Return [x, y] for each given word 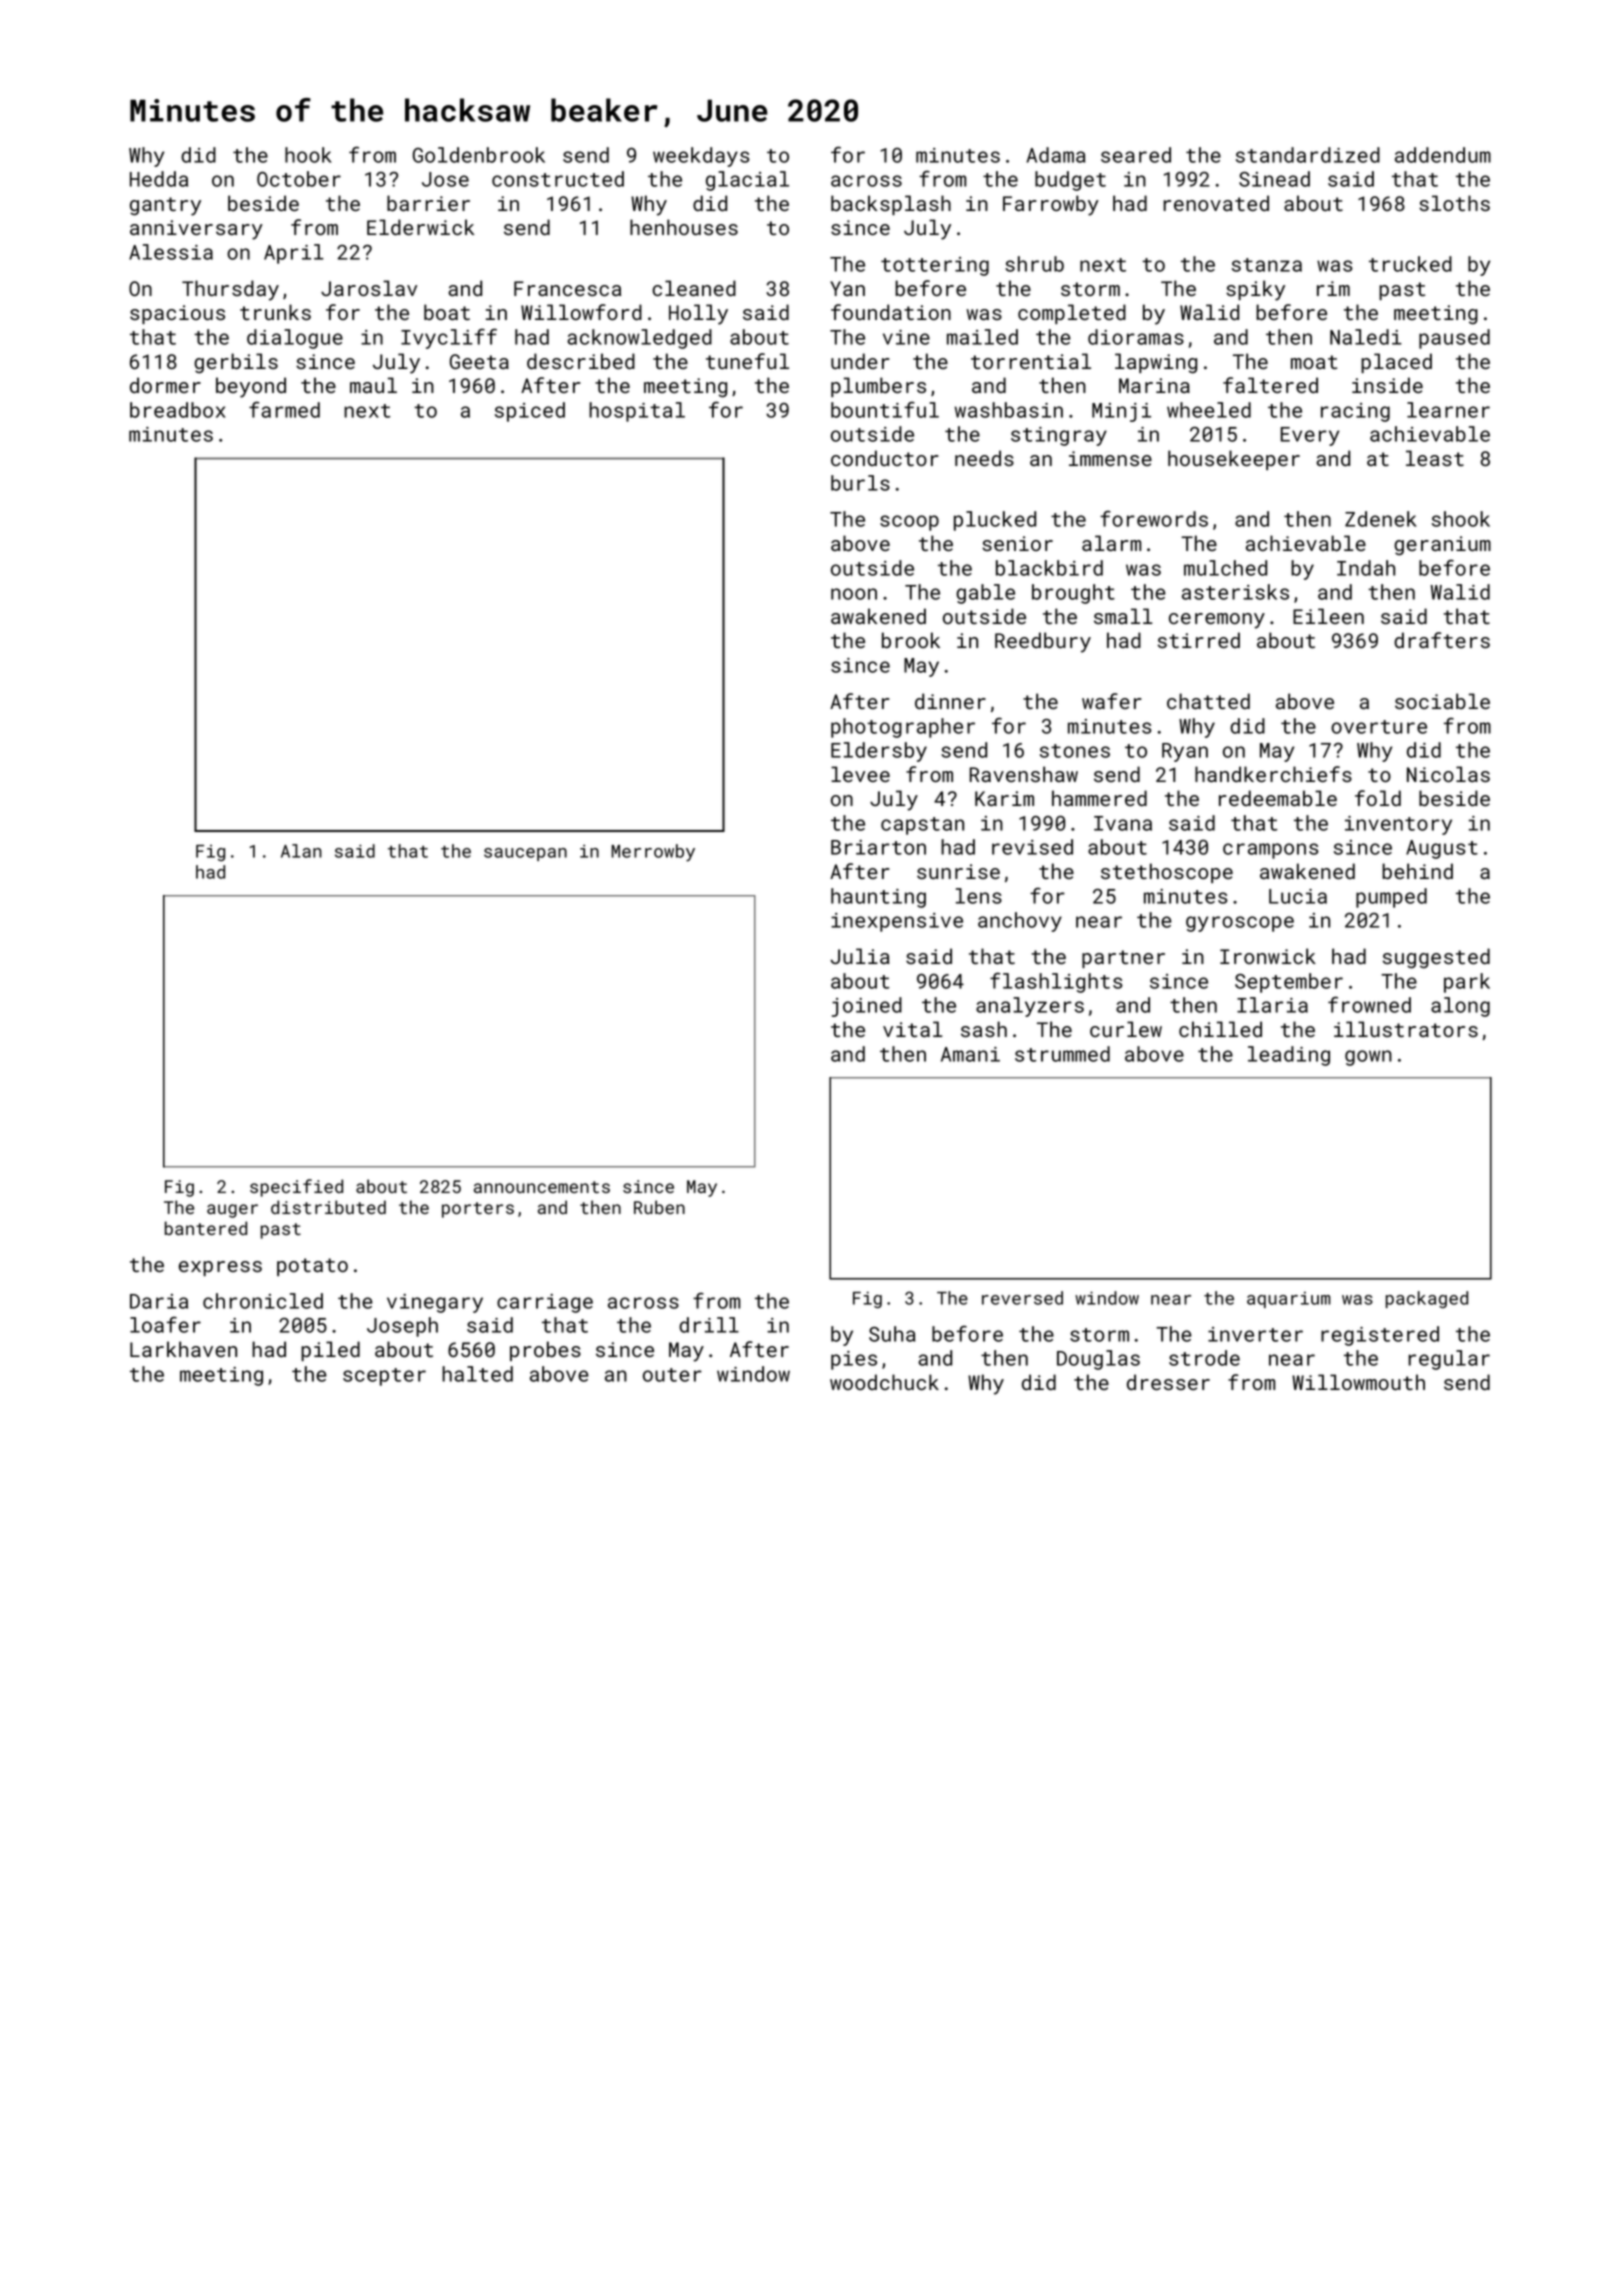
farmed [284, 409]
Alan [301, 851]
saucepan [525, 854]
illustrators [1406, 1029]
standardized [1308, 155]
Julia [860, 956]
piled [330, 1351]
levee [860, 774]
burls [860, 483]
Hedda [159, 179]
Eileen [1328, 616]
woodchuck [884, 1382]
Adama [1056, 155]
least [1435, 458]
